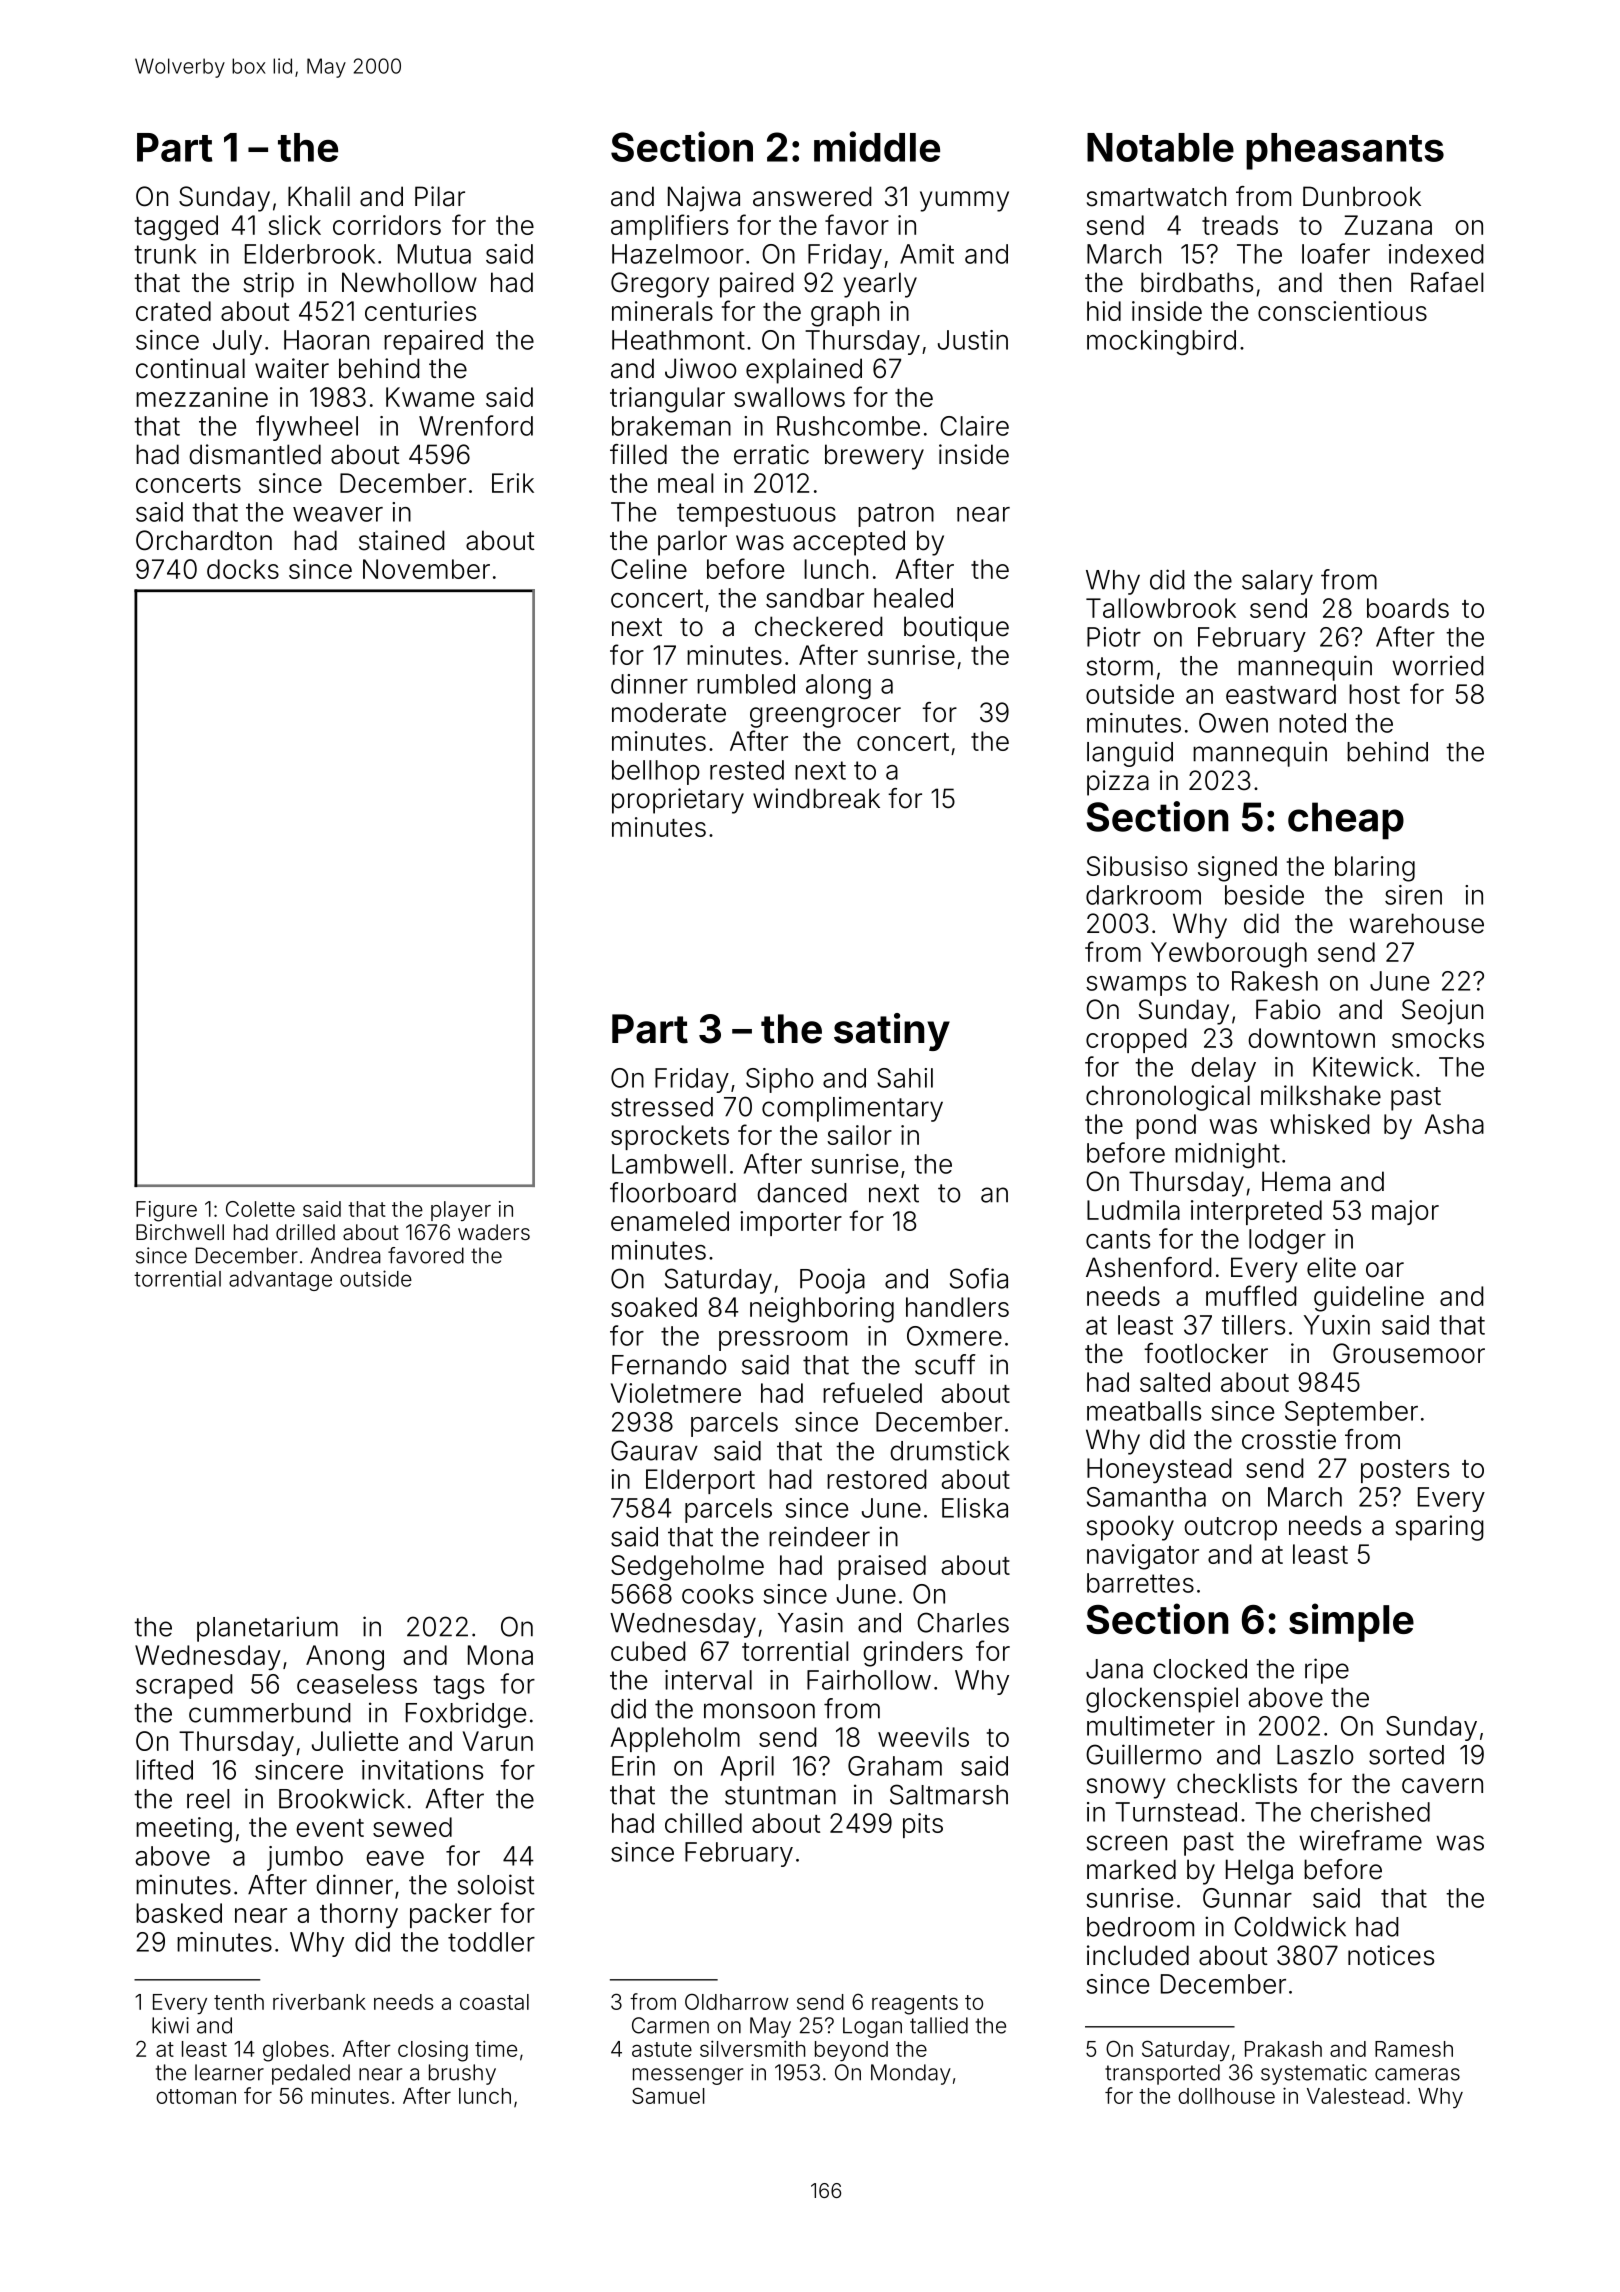 The image size is (1620, 2292). Describe the element at coordinates (915, 2005) in the screenshot. I see `reagents` at that location.
